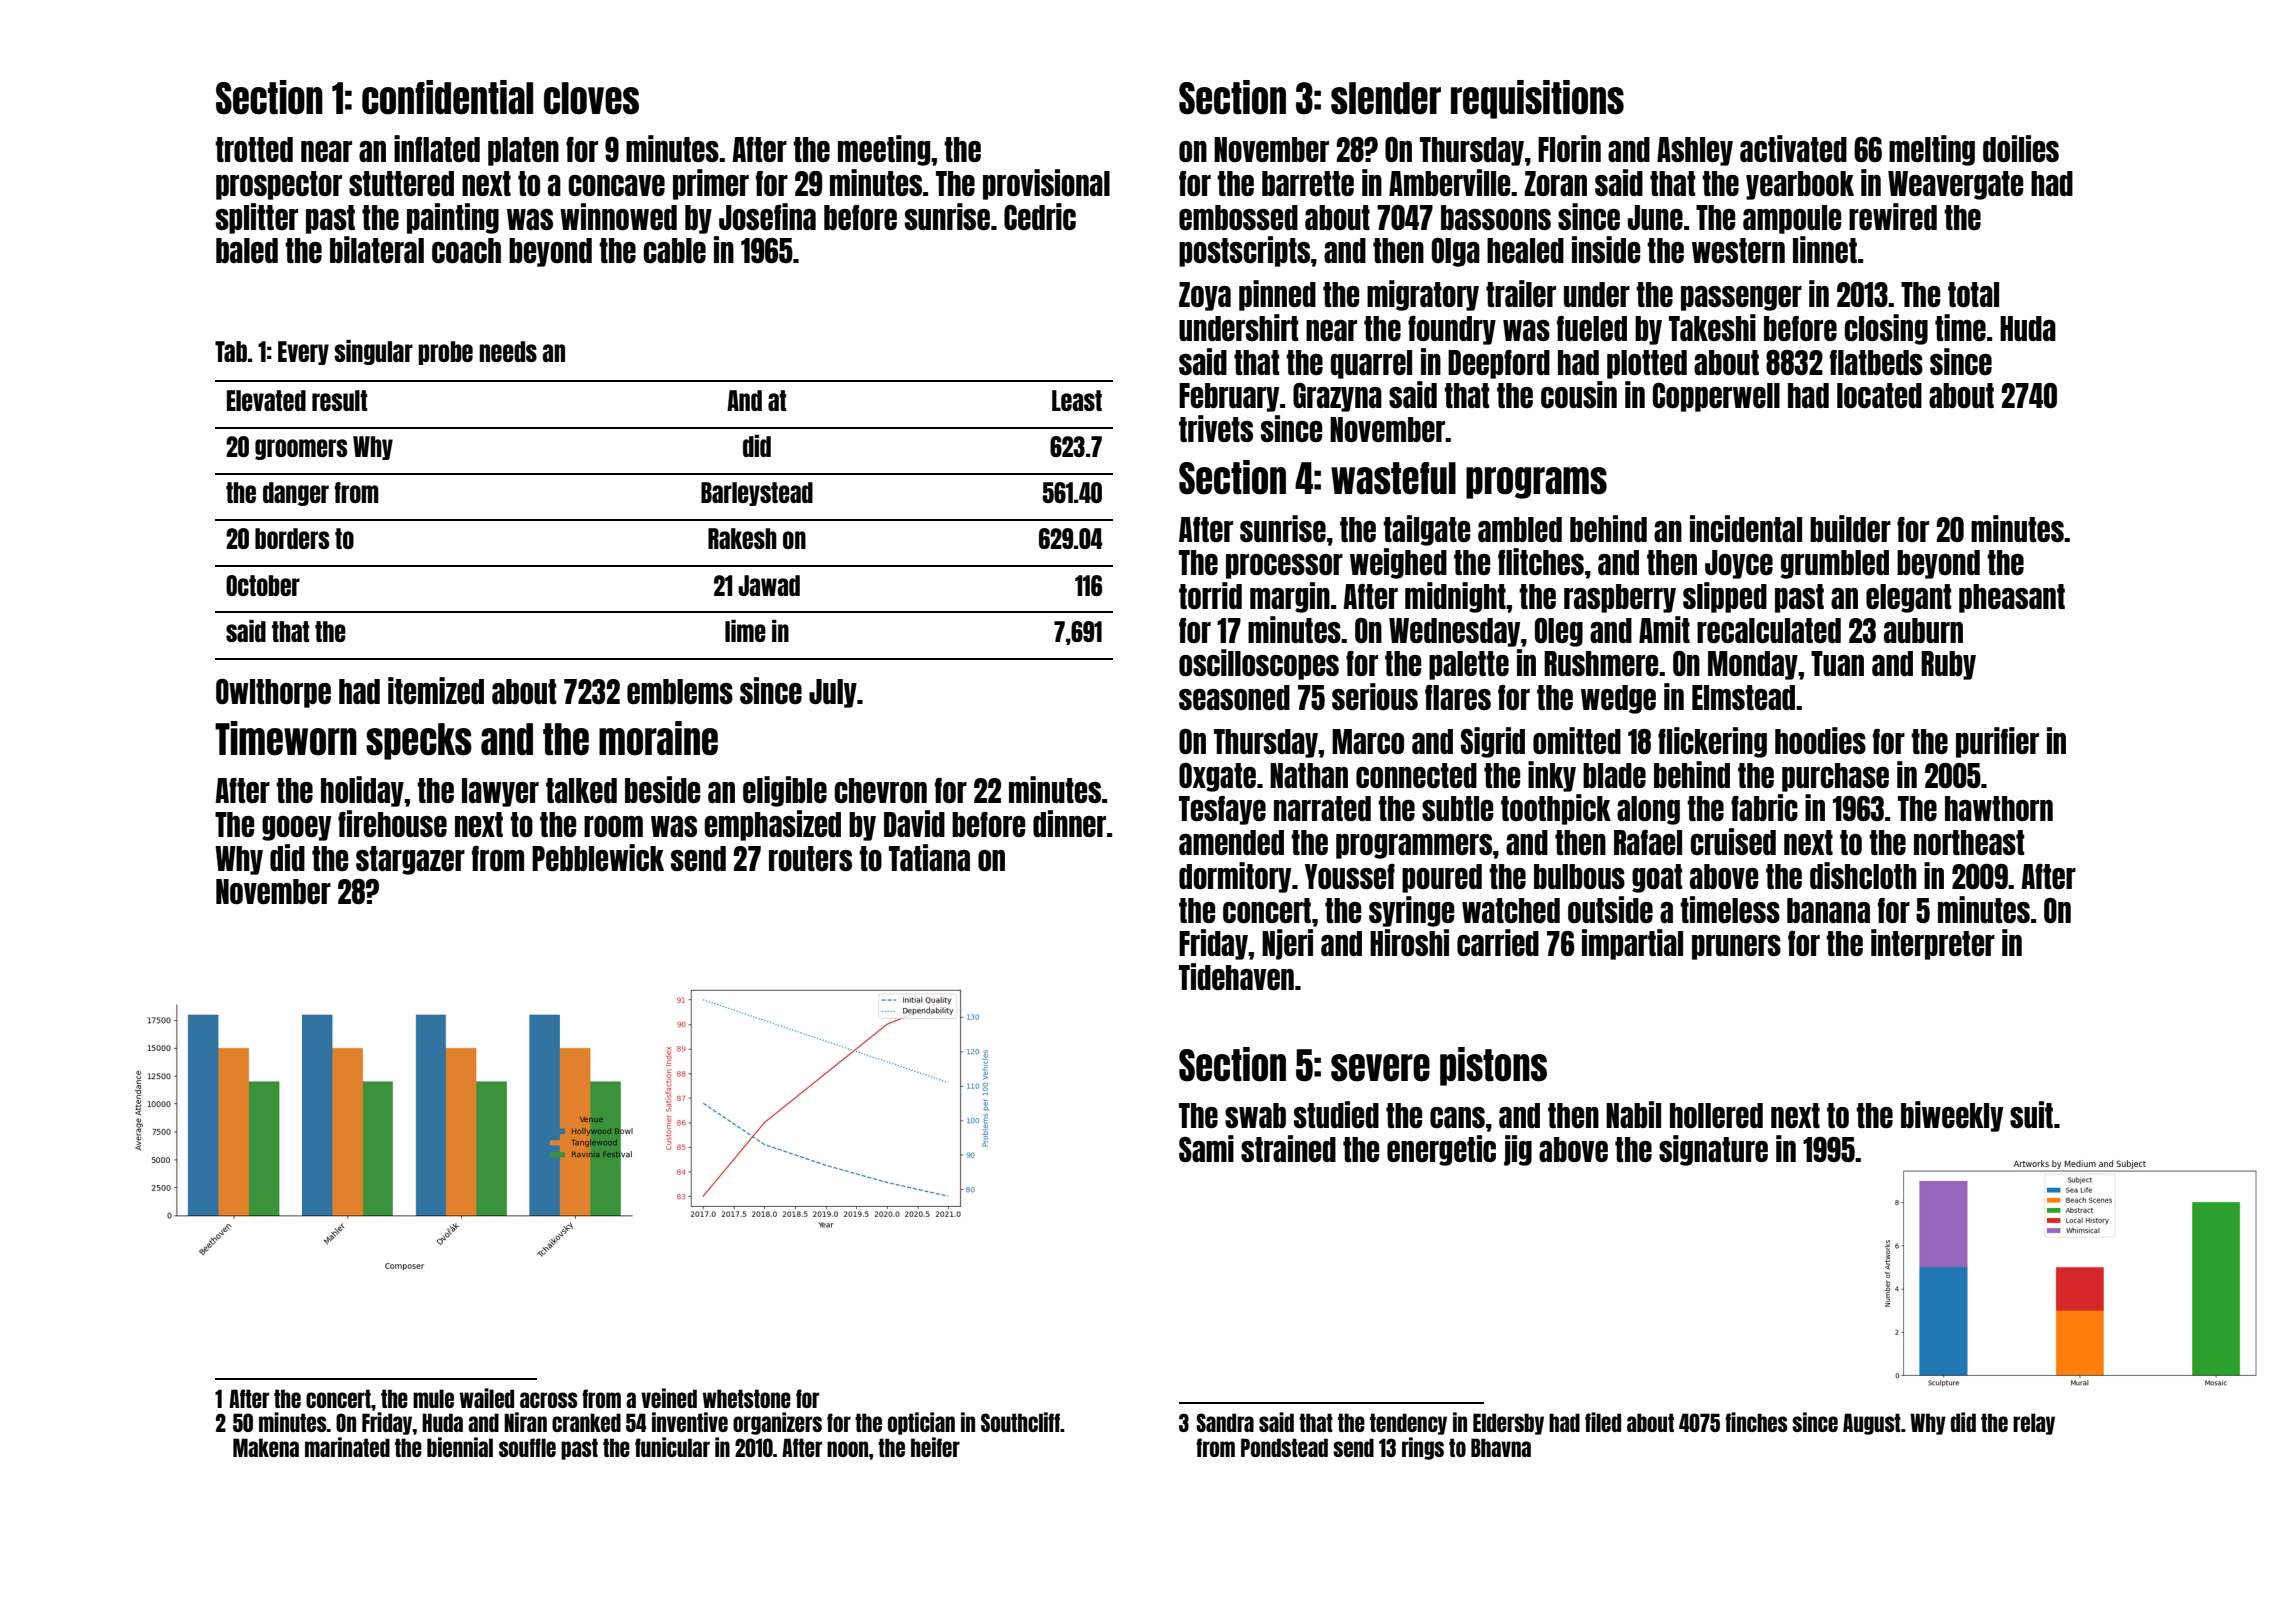 The width and height of the document is (2292, 1620). Describe the element at coordinates (672, 1447) in the document. I see `funicular` at that location.
